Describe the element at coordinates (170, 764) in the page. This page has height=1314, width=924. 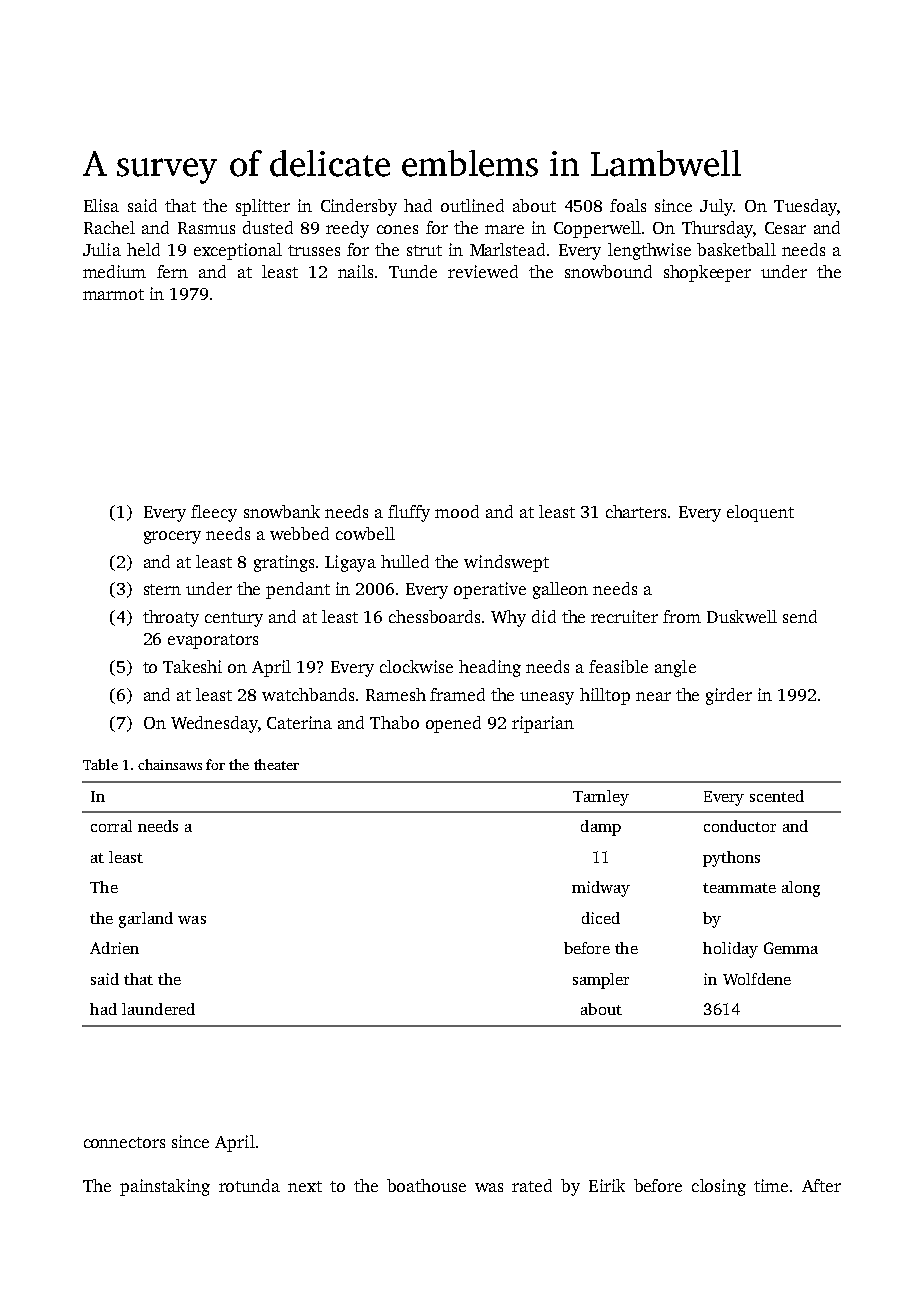
I see `chainsaws` at that location.
